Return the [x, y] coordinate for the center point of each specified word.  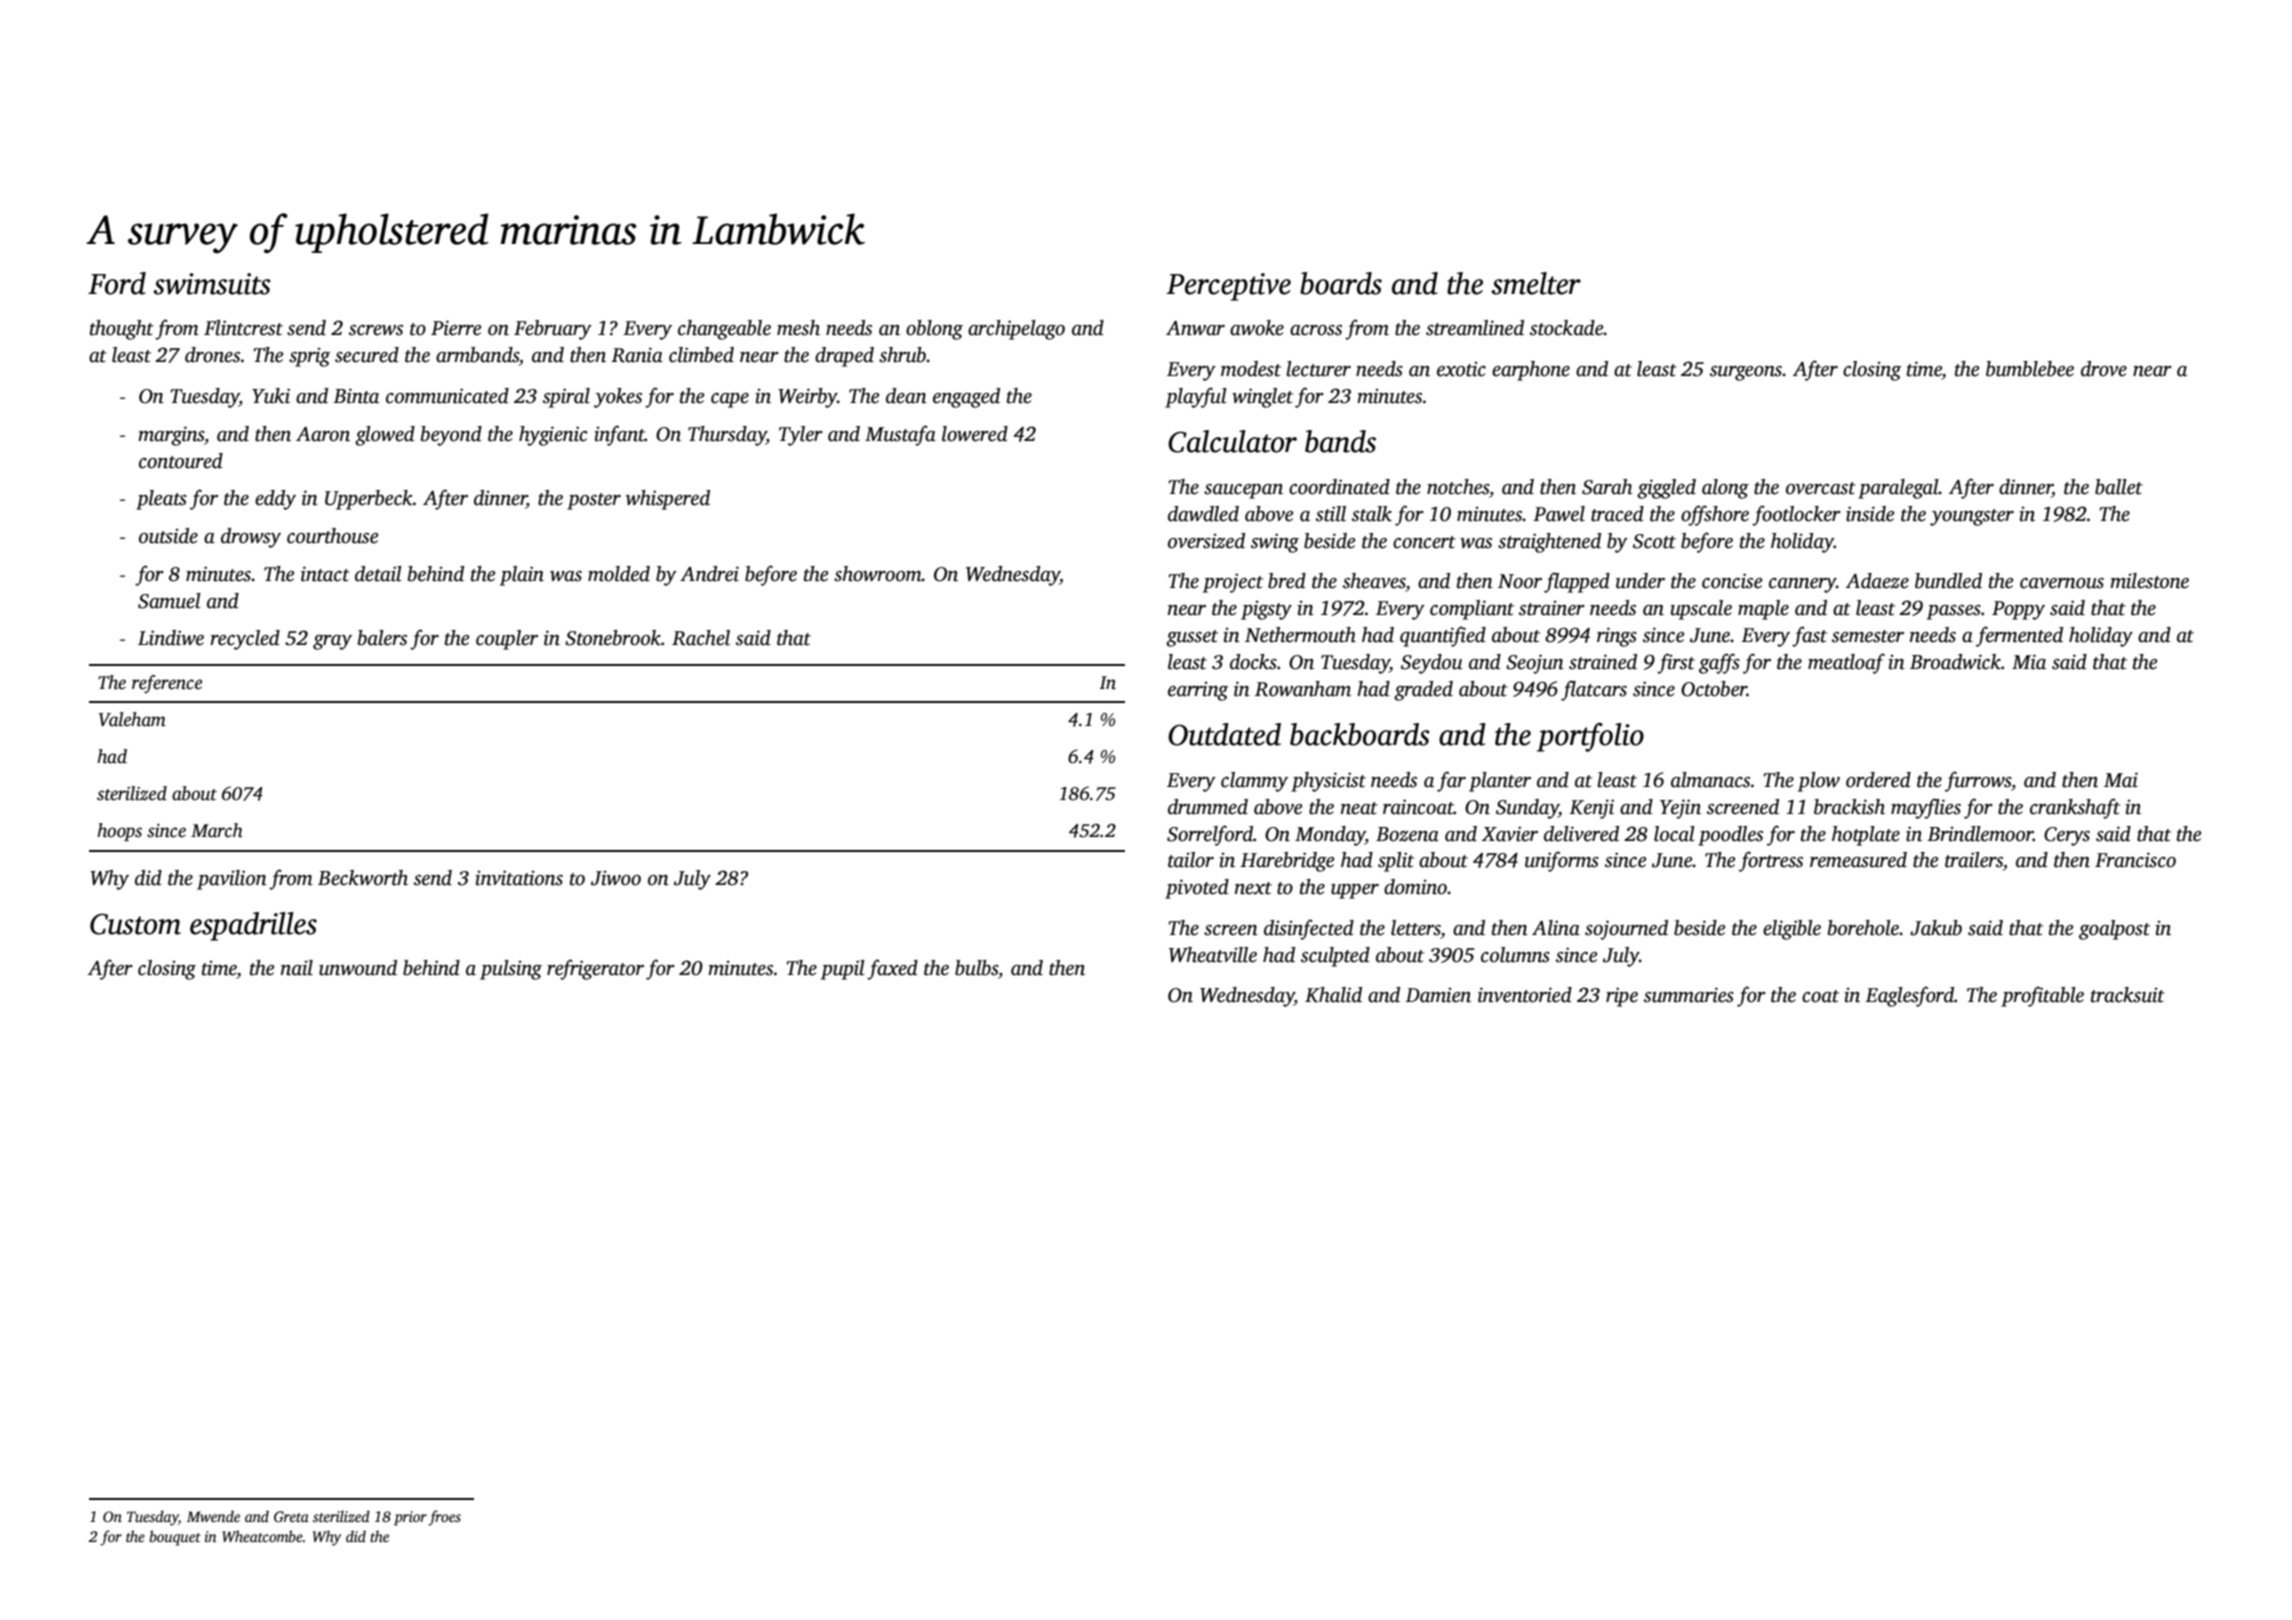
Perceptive [1228, 287]
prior [410, 1518]
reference [167, 684]
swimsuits [212, 284]
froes [444, 1518]
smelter [1536, 283]
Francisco [2135, 860]
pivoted [1197, 889]
